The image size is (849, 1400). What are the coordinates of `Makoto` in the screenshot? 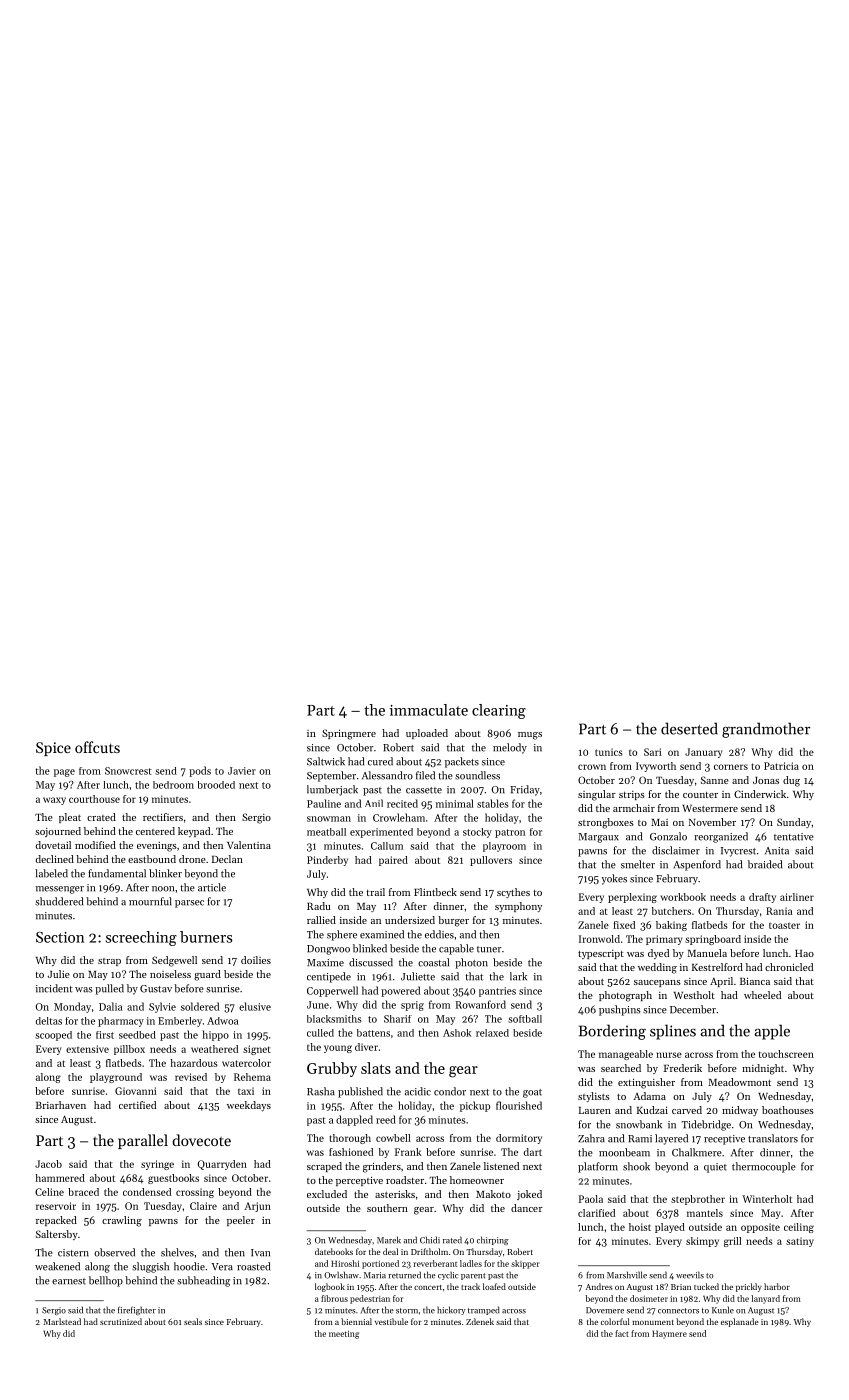 It's located at (493, 1194).
